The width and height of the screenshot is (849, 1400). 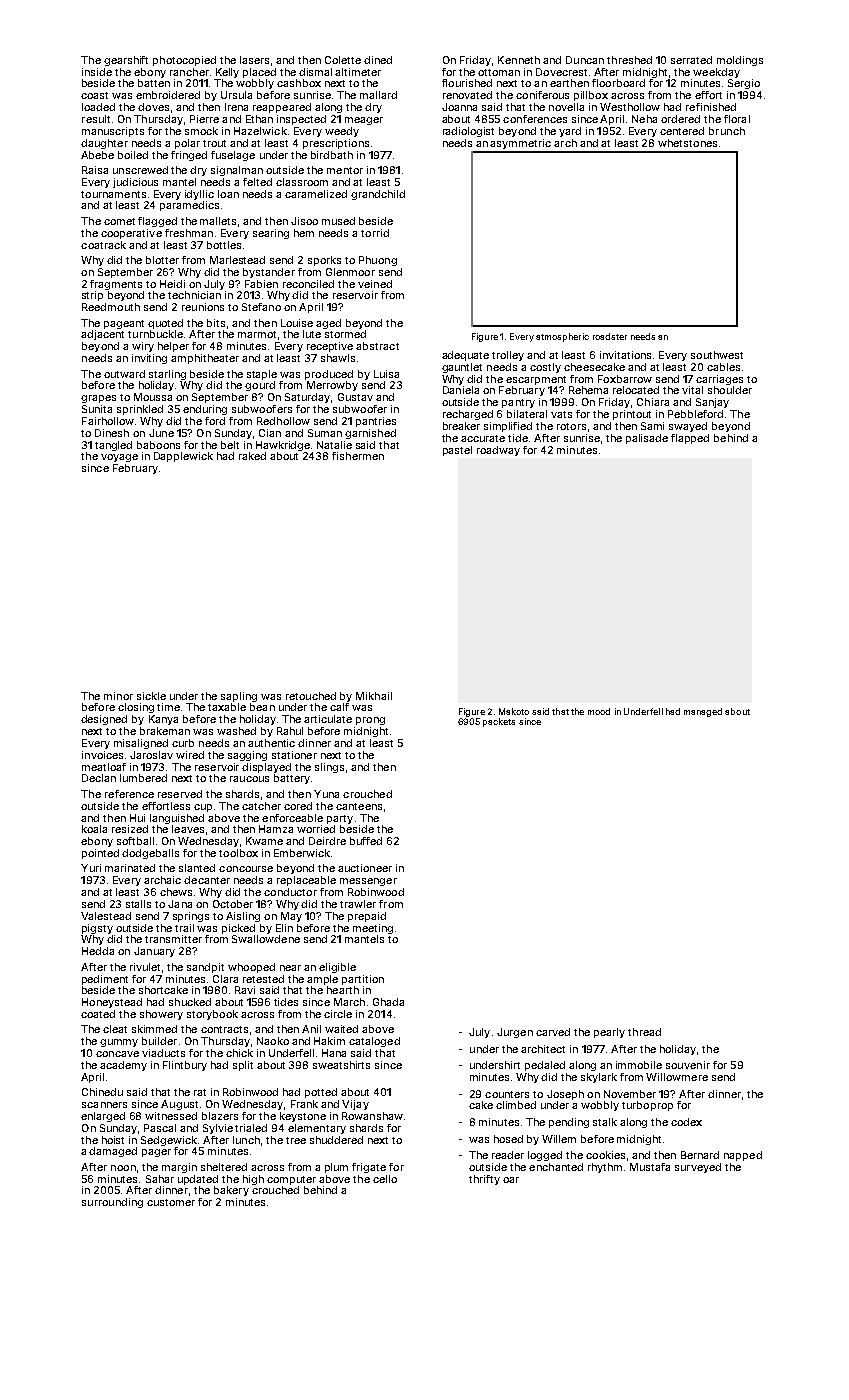 I want to click on bakery, so click(x=231, y=1191).
